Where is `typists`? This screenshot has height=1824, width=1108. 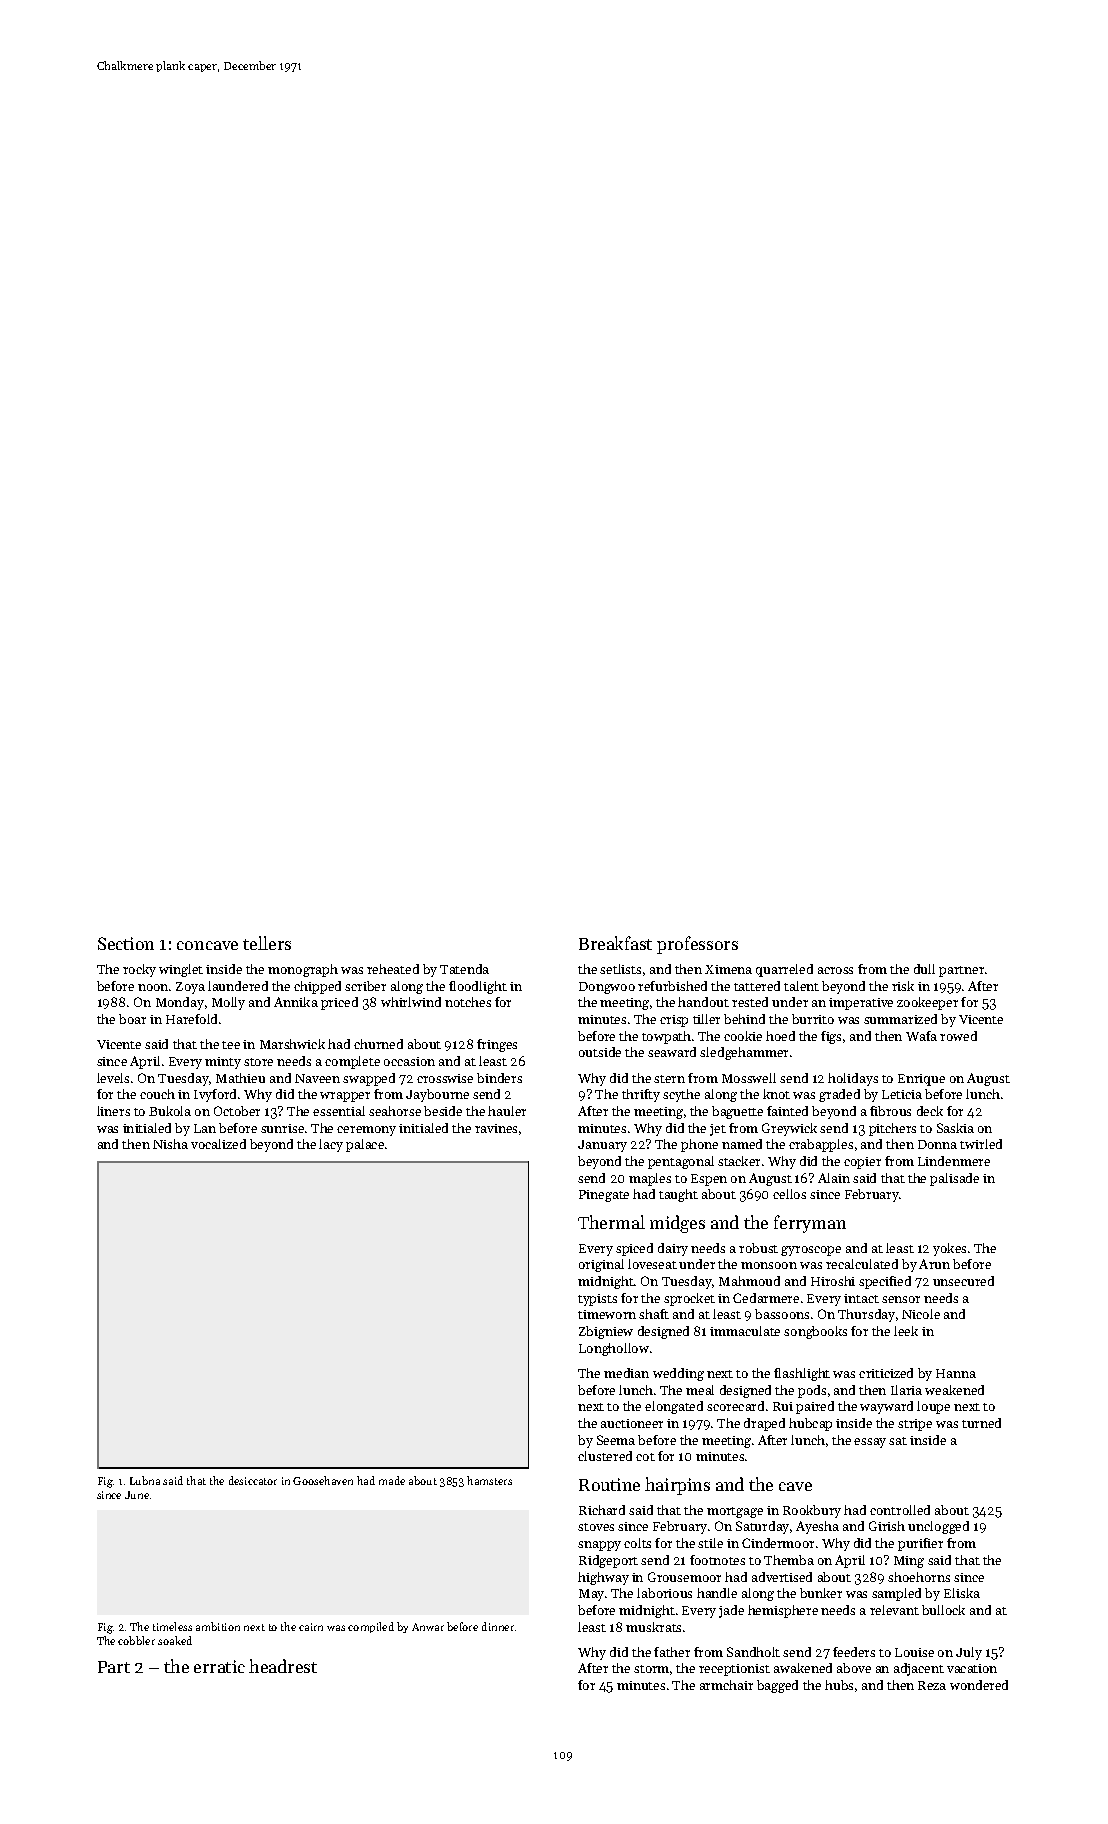
typists is located at coordinates (597, 1300).
